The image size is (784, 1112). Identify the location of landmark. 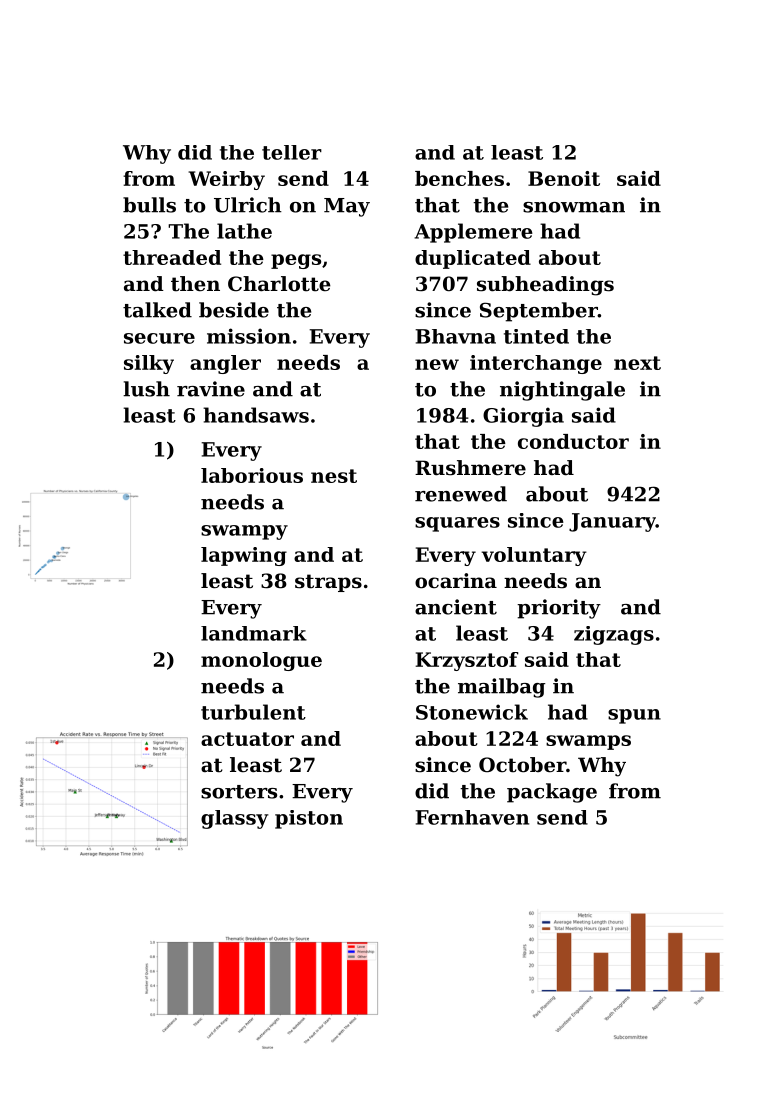
(254, 633).
